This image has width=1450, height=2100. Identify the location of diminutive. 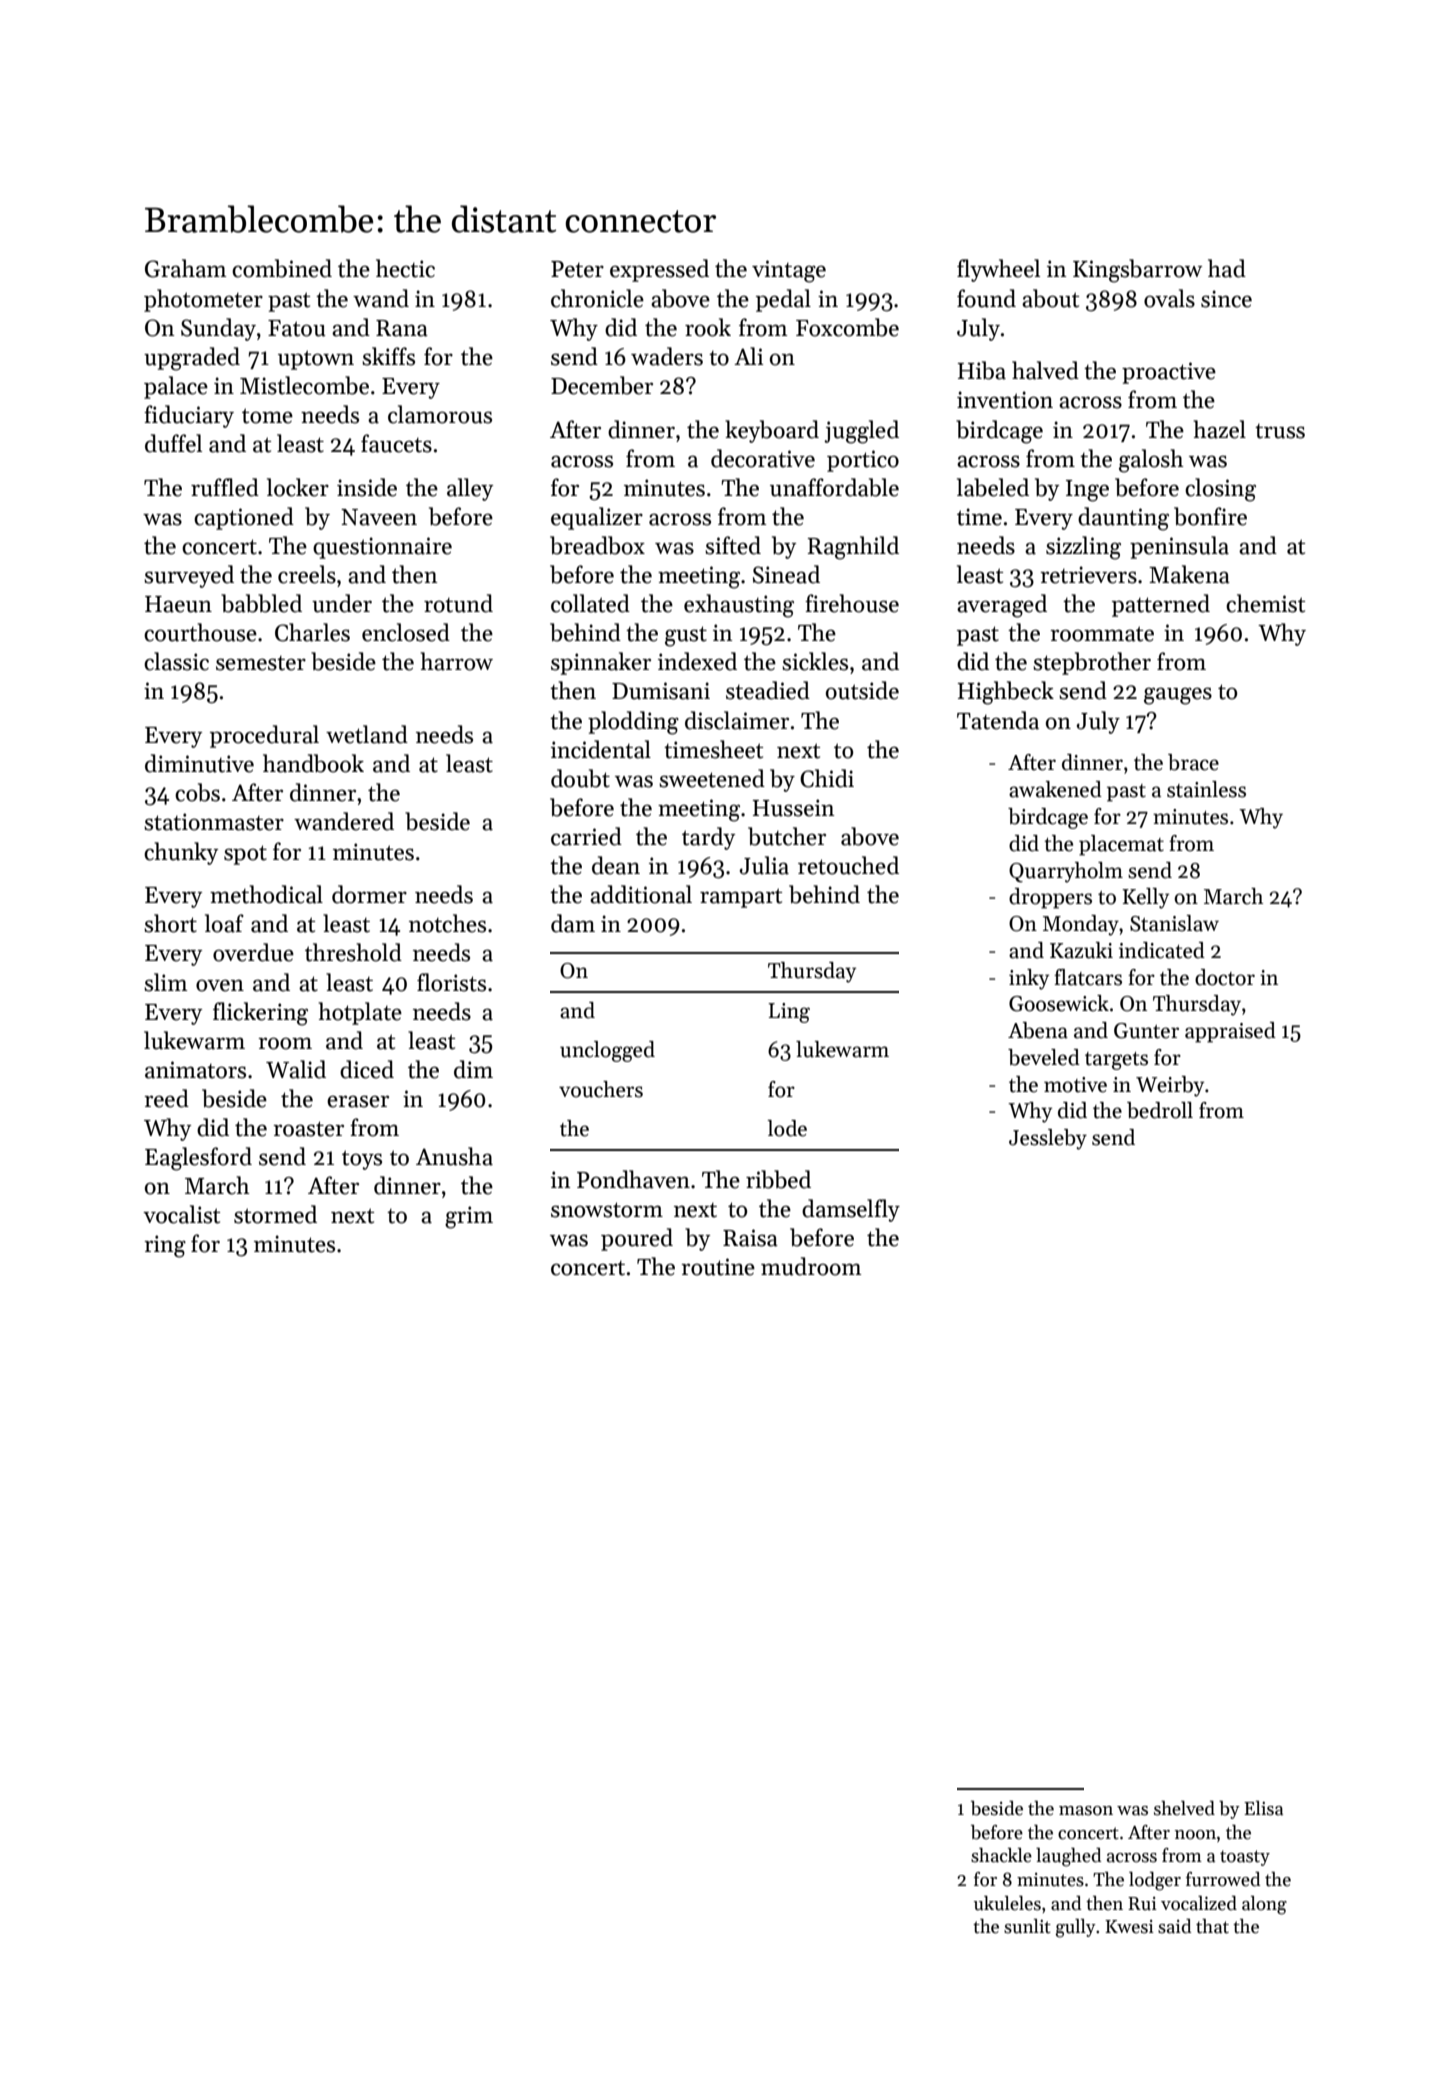
(199, 763).
